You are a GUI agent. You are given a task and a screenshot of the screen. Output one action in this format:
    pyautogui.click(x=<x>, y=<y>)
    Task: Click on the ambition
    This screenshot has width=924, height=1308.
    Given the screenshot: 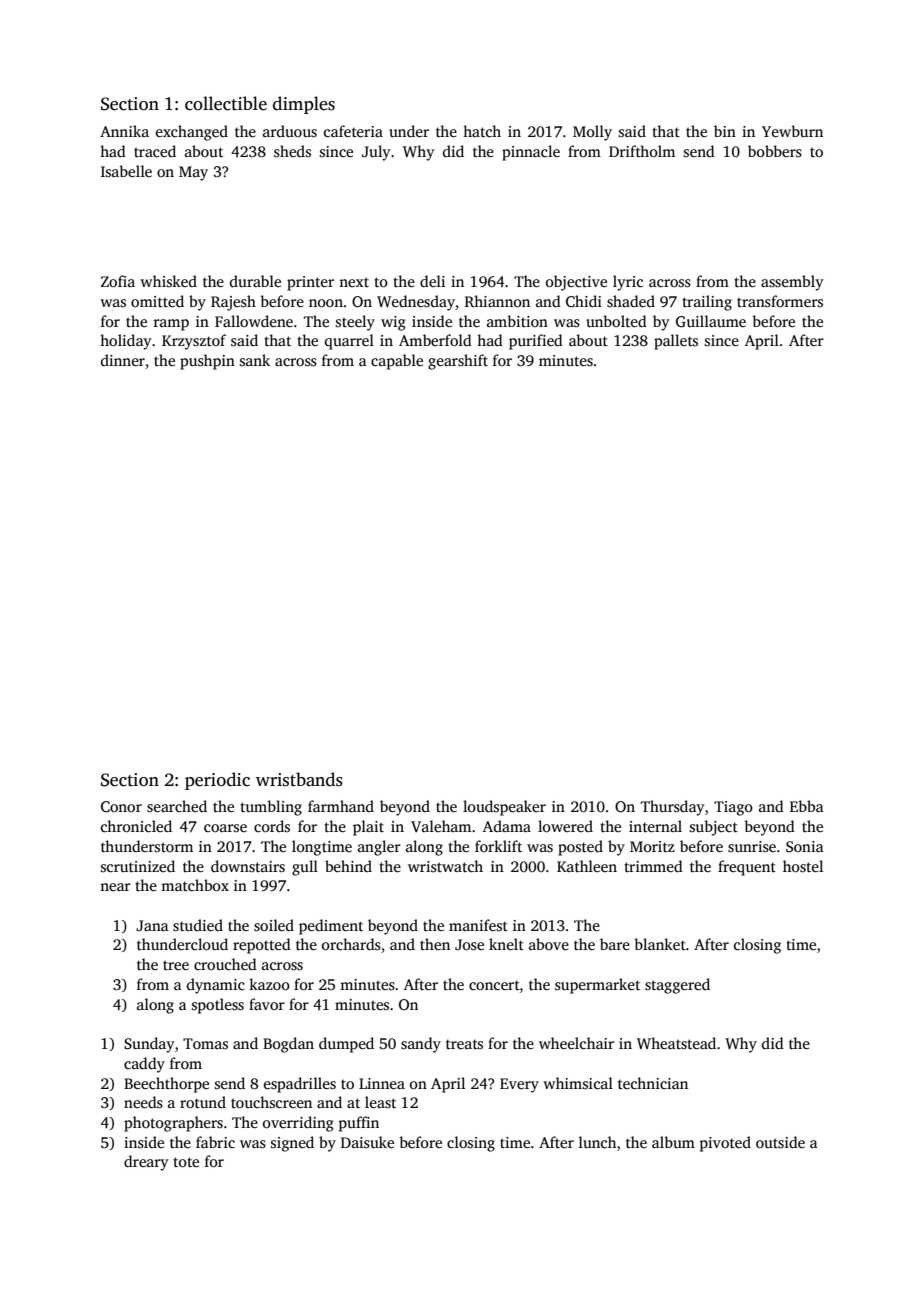 What is the action you would take?
    pyautogui.click(x=517, y=321)
